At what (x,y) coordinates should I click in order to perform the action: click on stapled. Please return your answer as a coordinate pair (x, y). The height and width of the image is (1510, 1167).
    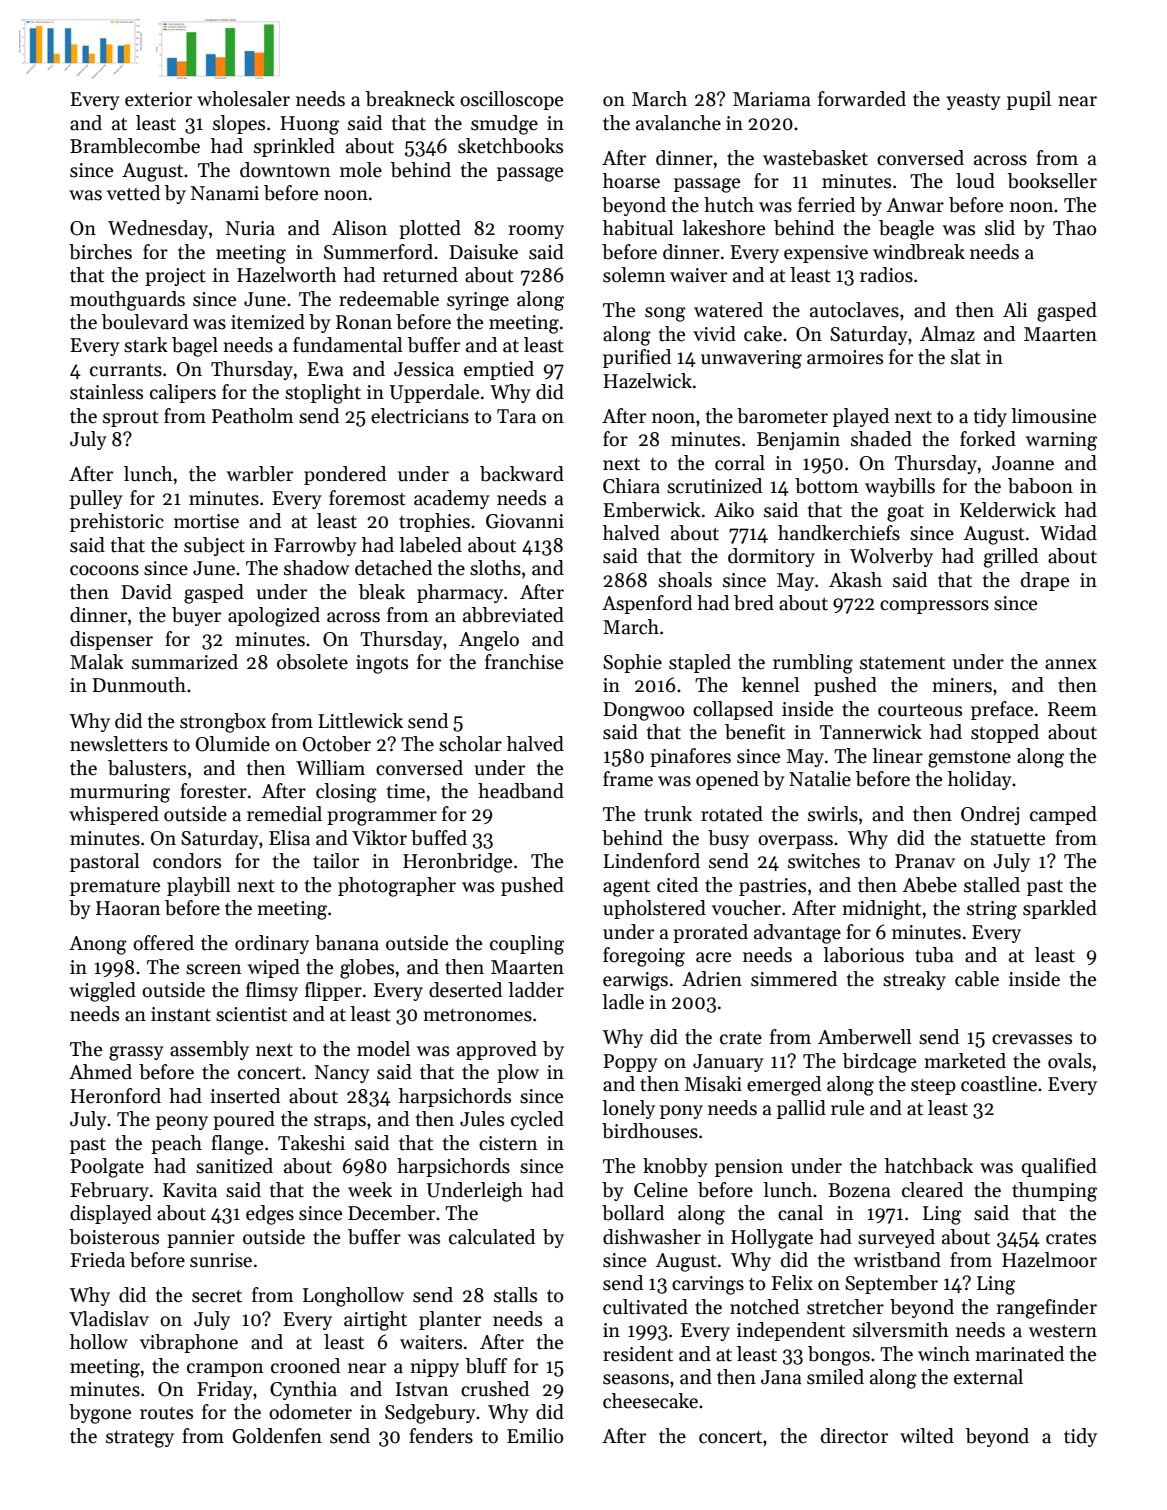
    Looking at the image, I should click on (700, 663).
